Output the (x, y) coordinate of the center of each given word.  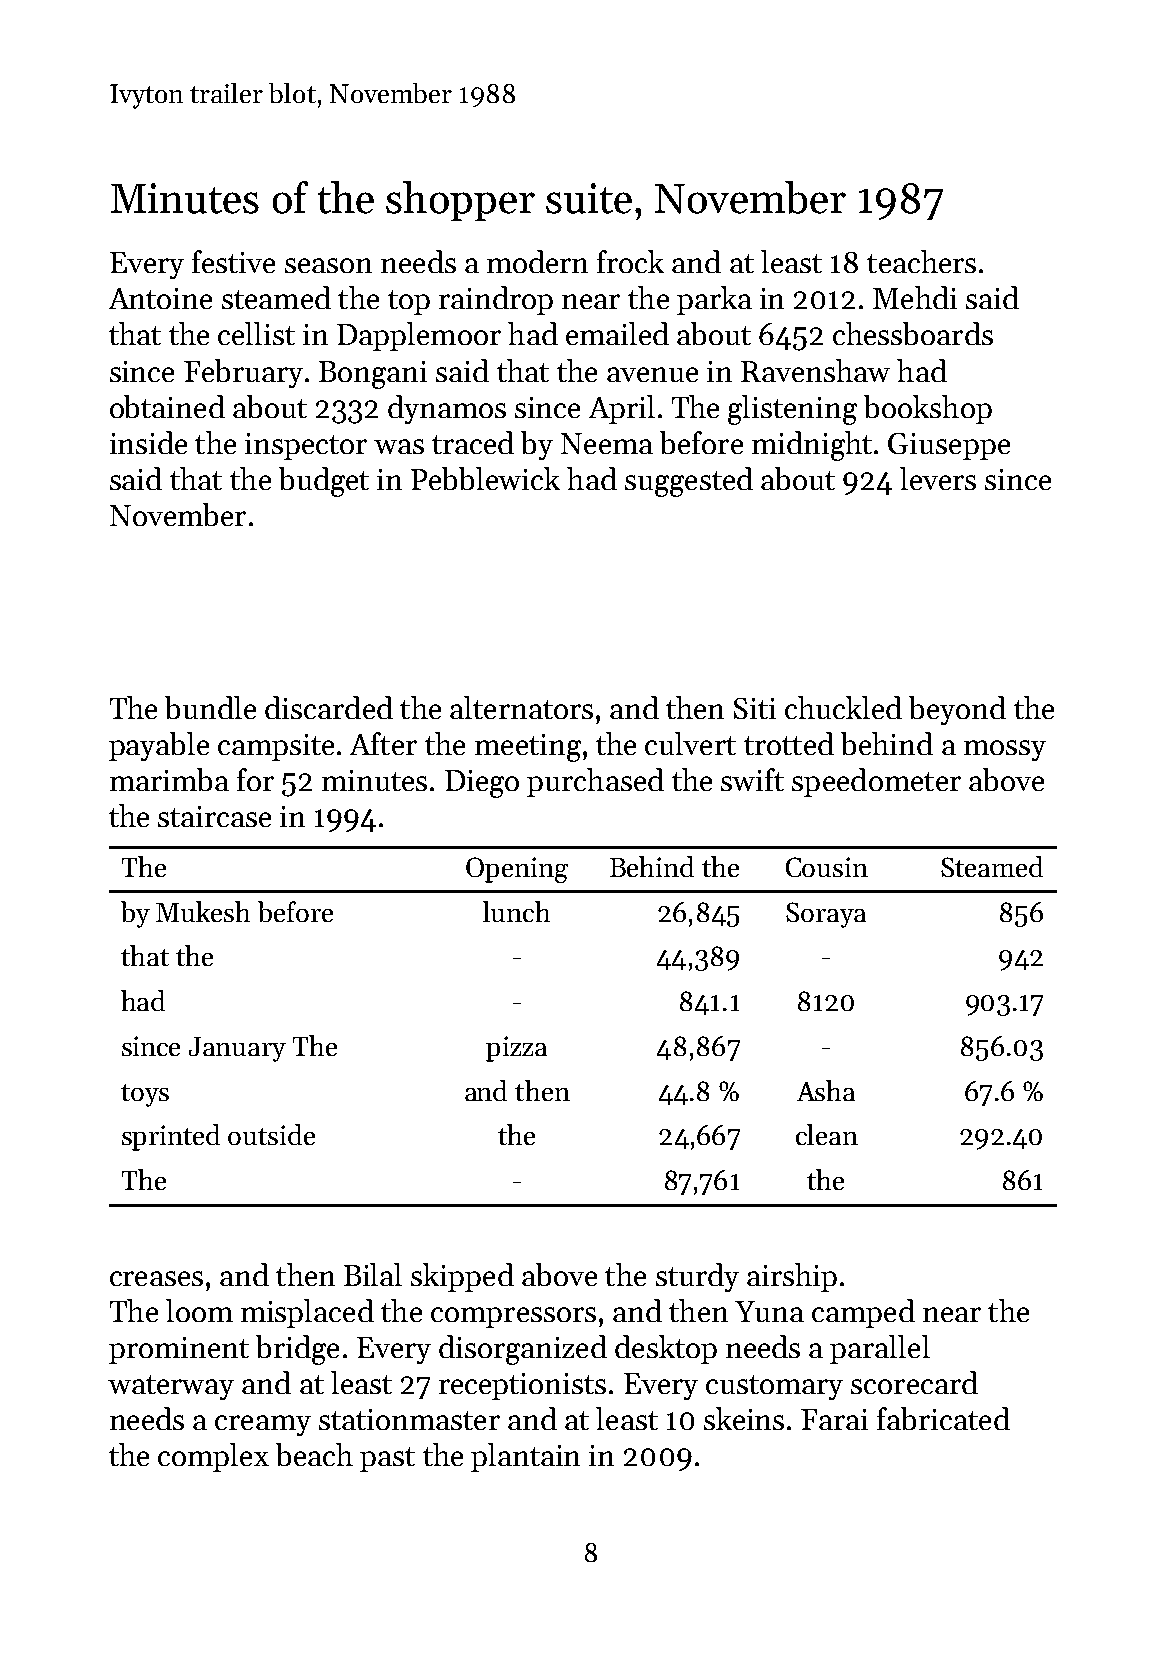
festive (233, 261)
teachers (921, 261)
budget (324, 482)
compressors (513, 1317)
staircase (214, 816)
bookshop (928, 409)
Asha (826, 1090)
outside (271, 1134)
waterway (171, 1387)
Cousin (827, 867)
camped (863, 1313)
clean (827, 1134)
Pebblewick (485, 478)
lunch (516, 911)
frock (630, 261)
